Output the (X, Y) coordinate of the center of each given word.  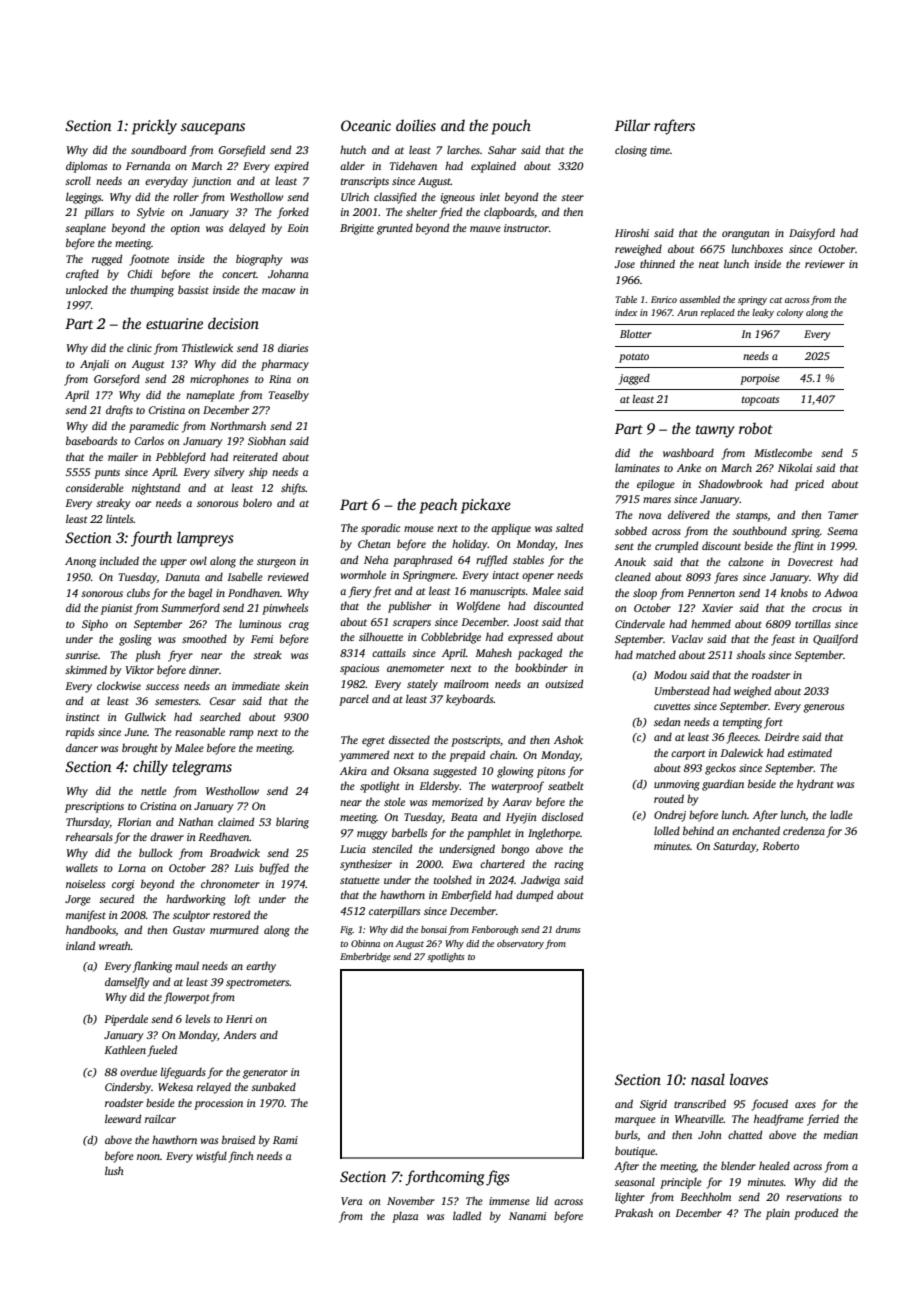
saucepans (213, 129)
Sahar (502, 149)
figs (498, 1178)
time (660, 150)
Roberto (780, 845)
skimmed (86, 669)
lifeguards (183, 1073)
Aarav (517, 802)
